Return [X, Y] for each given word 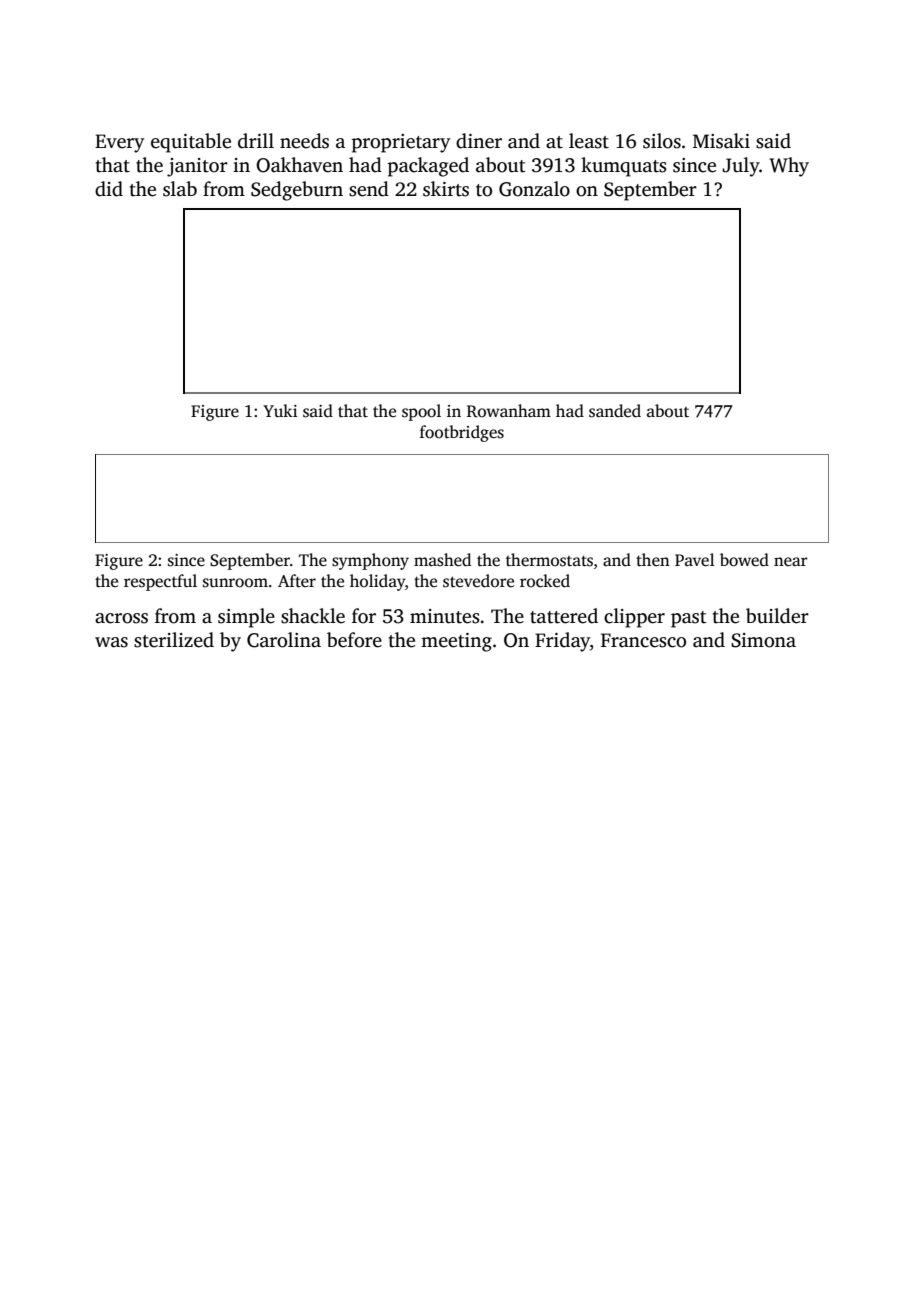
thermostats [549, 560]
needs [304, 141]
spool [421, 412]
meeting [456, 642]
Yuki [280, 410]
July [741, 167]
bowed [744, 560]
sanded [615, 411]
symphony [370, 561]
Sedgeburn [297, 191]
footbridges [462, 433]
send [369, 189]
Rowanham [509, 411]
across [121, 618]
